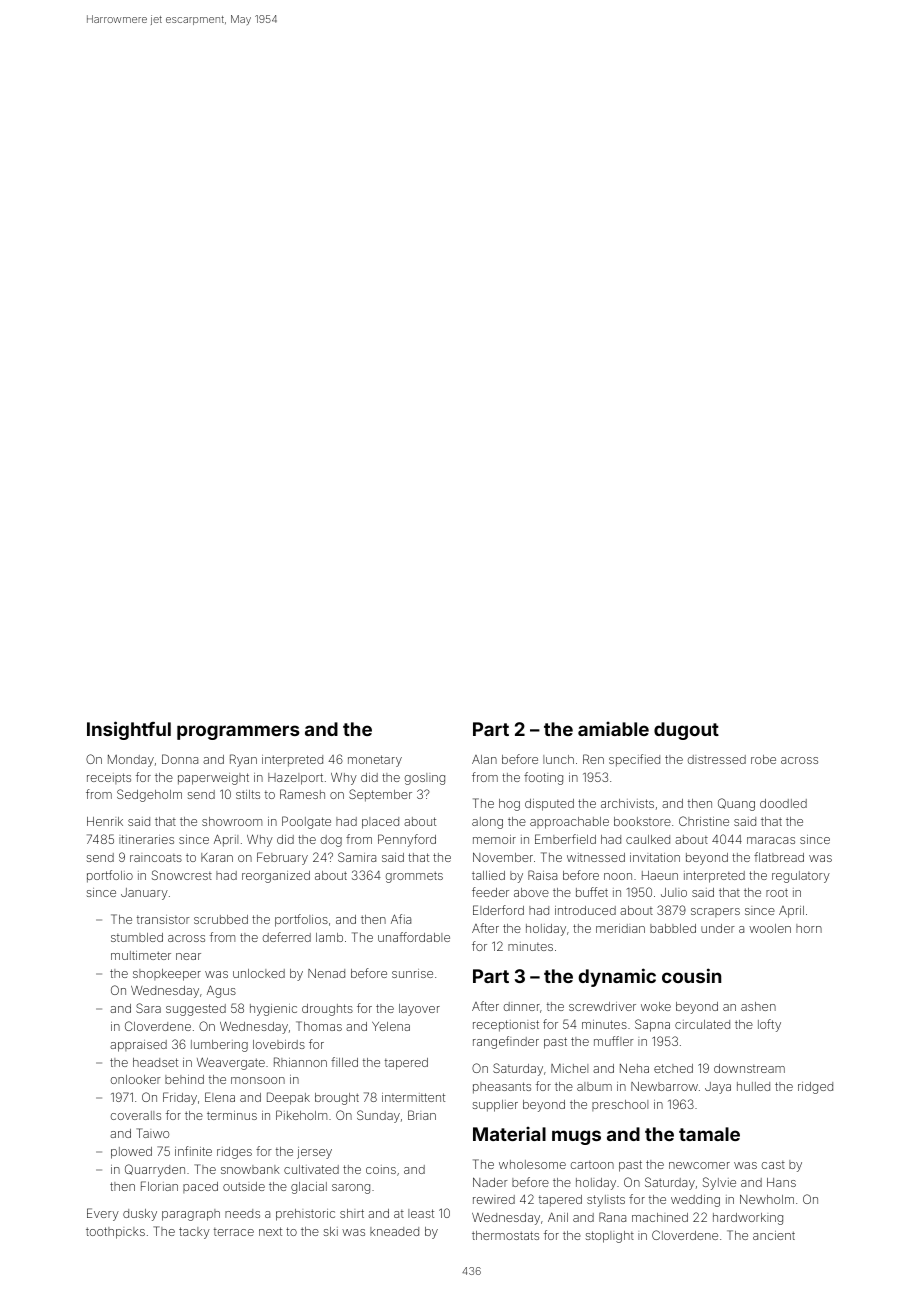 The width and height of the screenshot is (924, 1308). Describe the element at coordinates (115, 1233) in the screenshot. I see `toothpicks` at that location.
